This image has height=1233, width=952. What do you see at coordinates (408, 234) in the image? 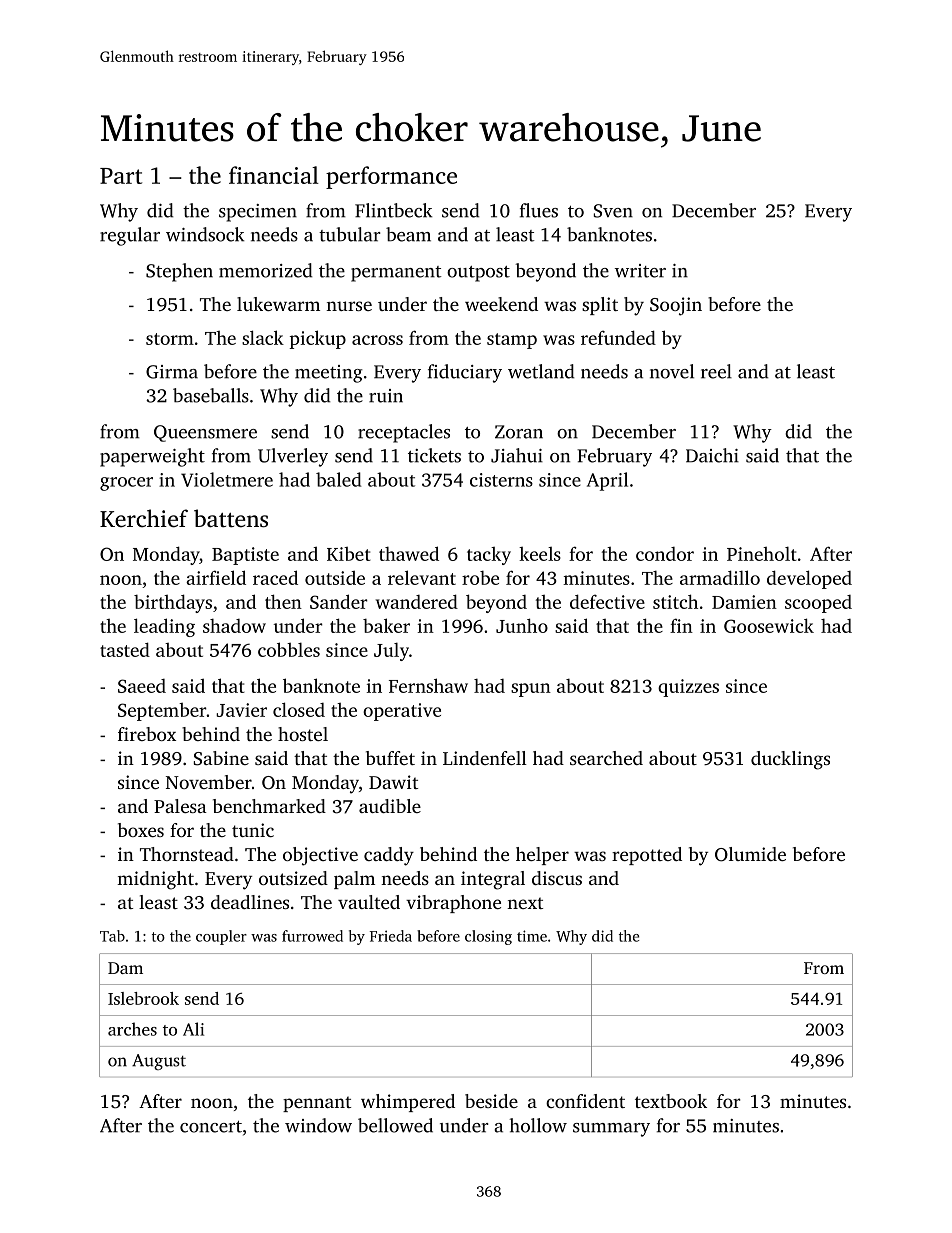
I see `beam` at bounding box center [408, 234].
